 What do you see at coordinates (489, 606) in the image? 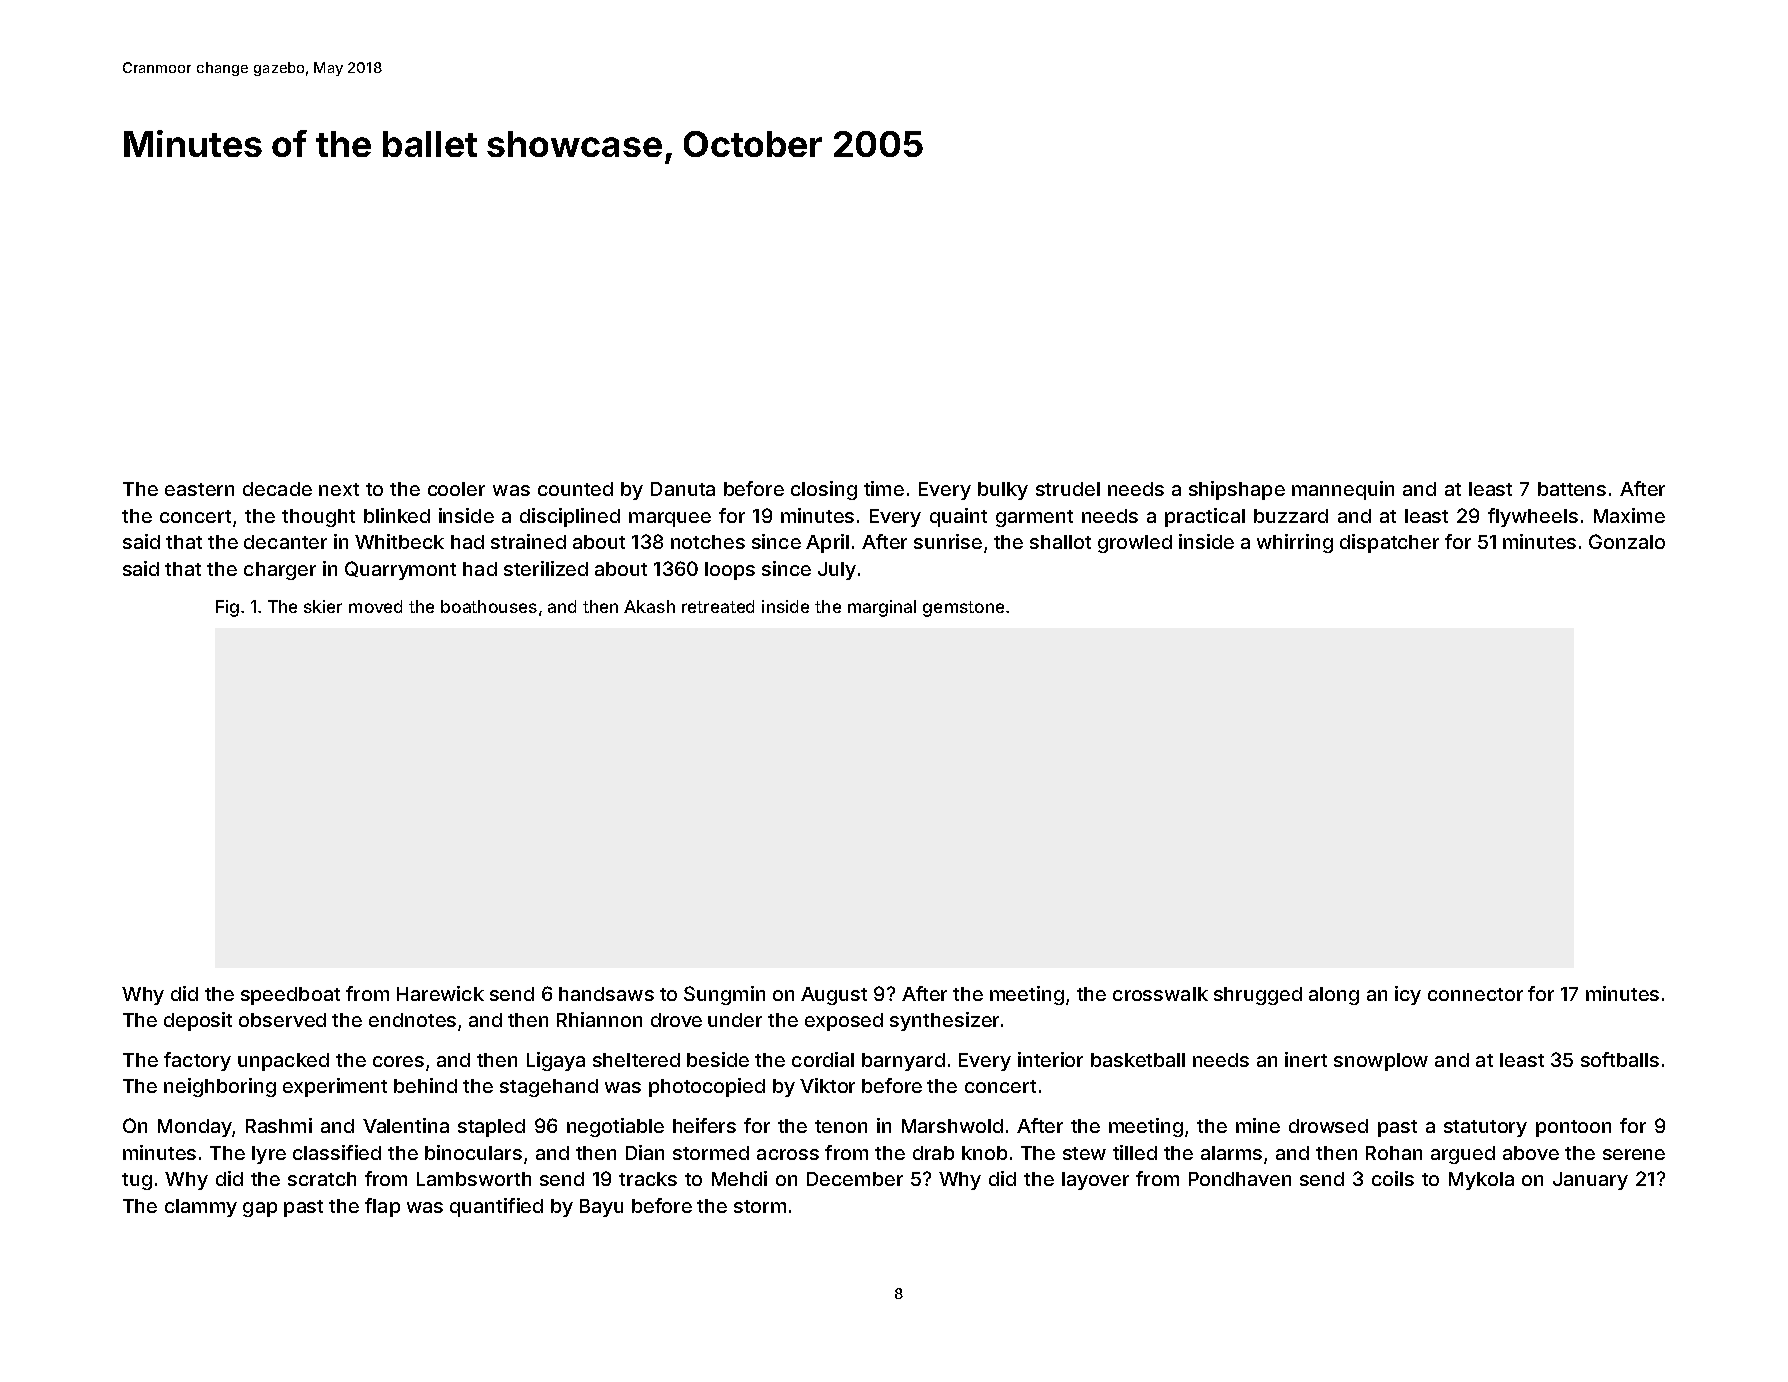
I see `boathouses` at bounding box center [489, 606].
